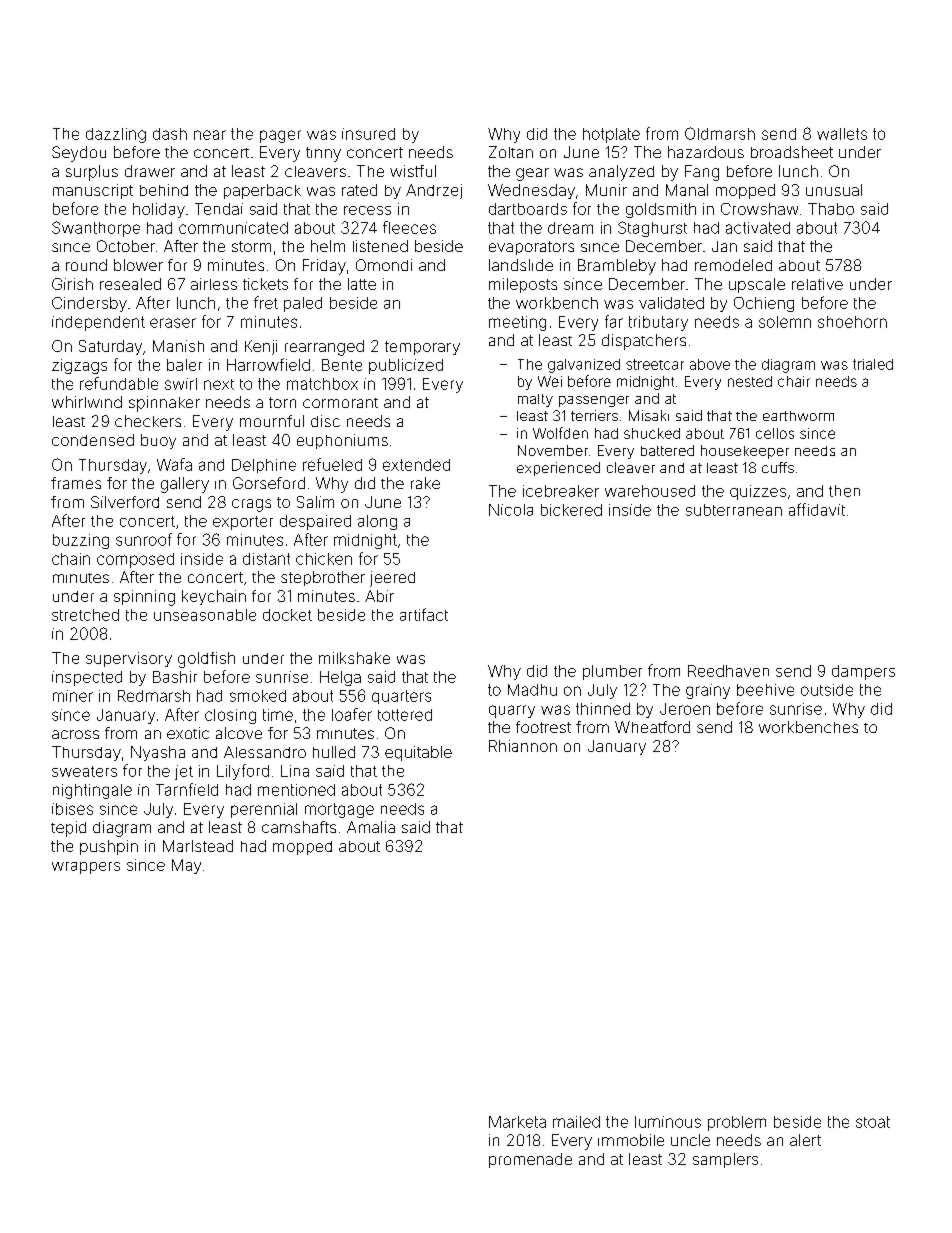 This page has height=1233, width=952. I want to click on Amalia, so click(371, 827).
